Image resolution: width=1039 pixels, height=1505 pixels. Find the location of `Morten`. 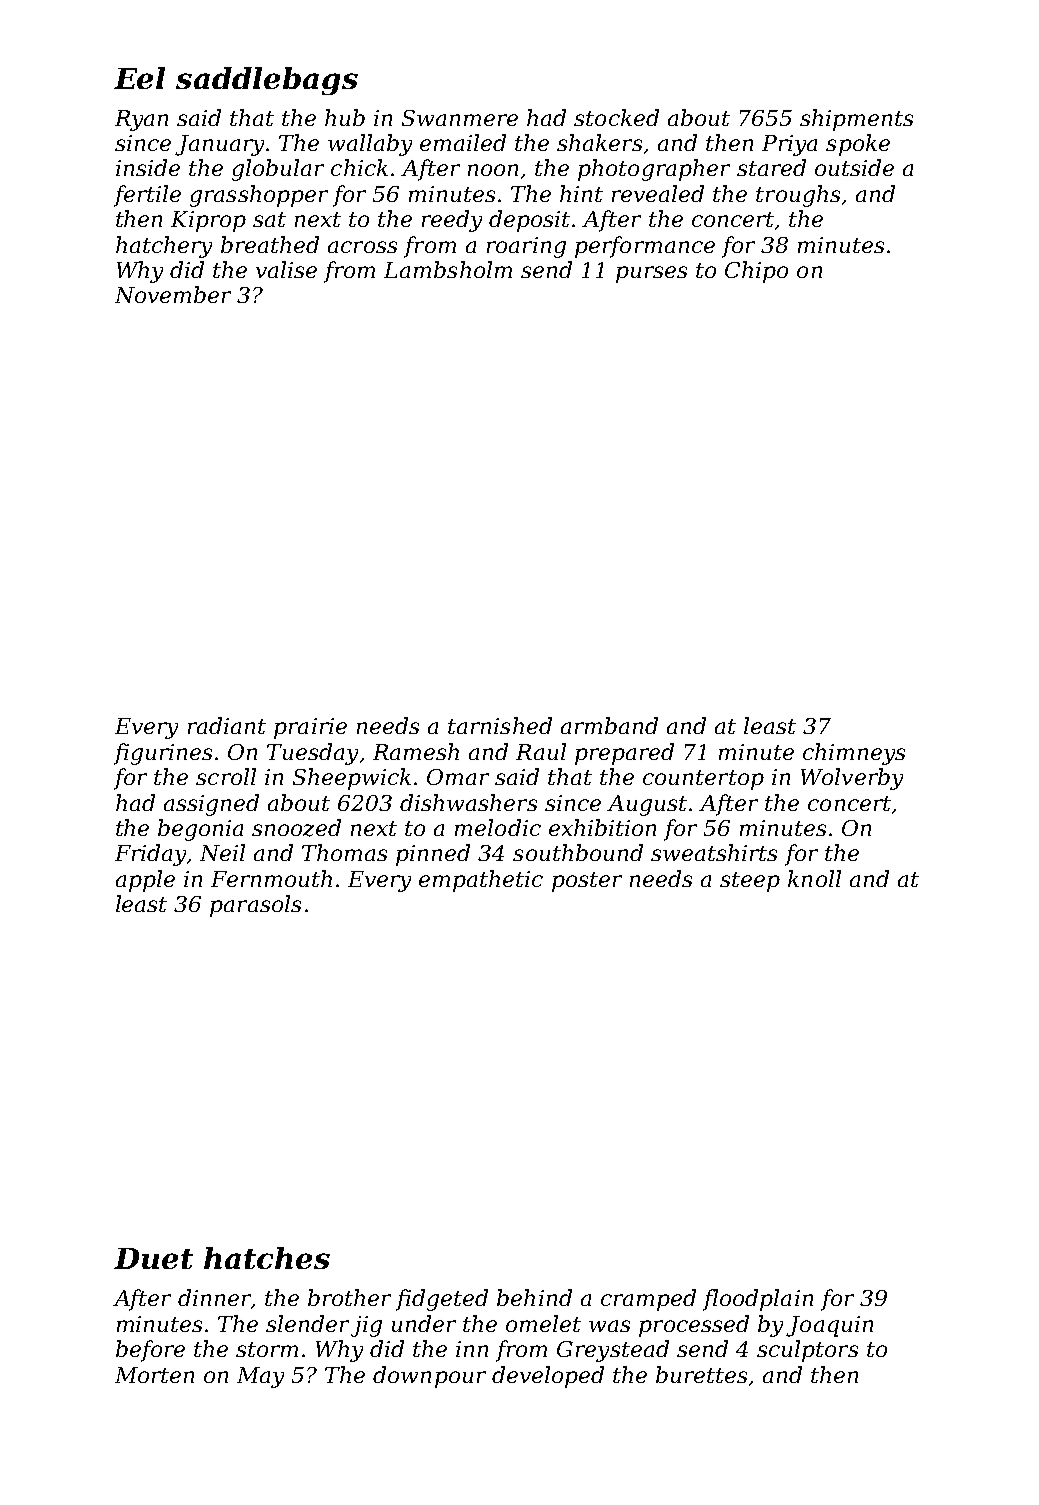

Morten is located at coordinates (154, 1375).
